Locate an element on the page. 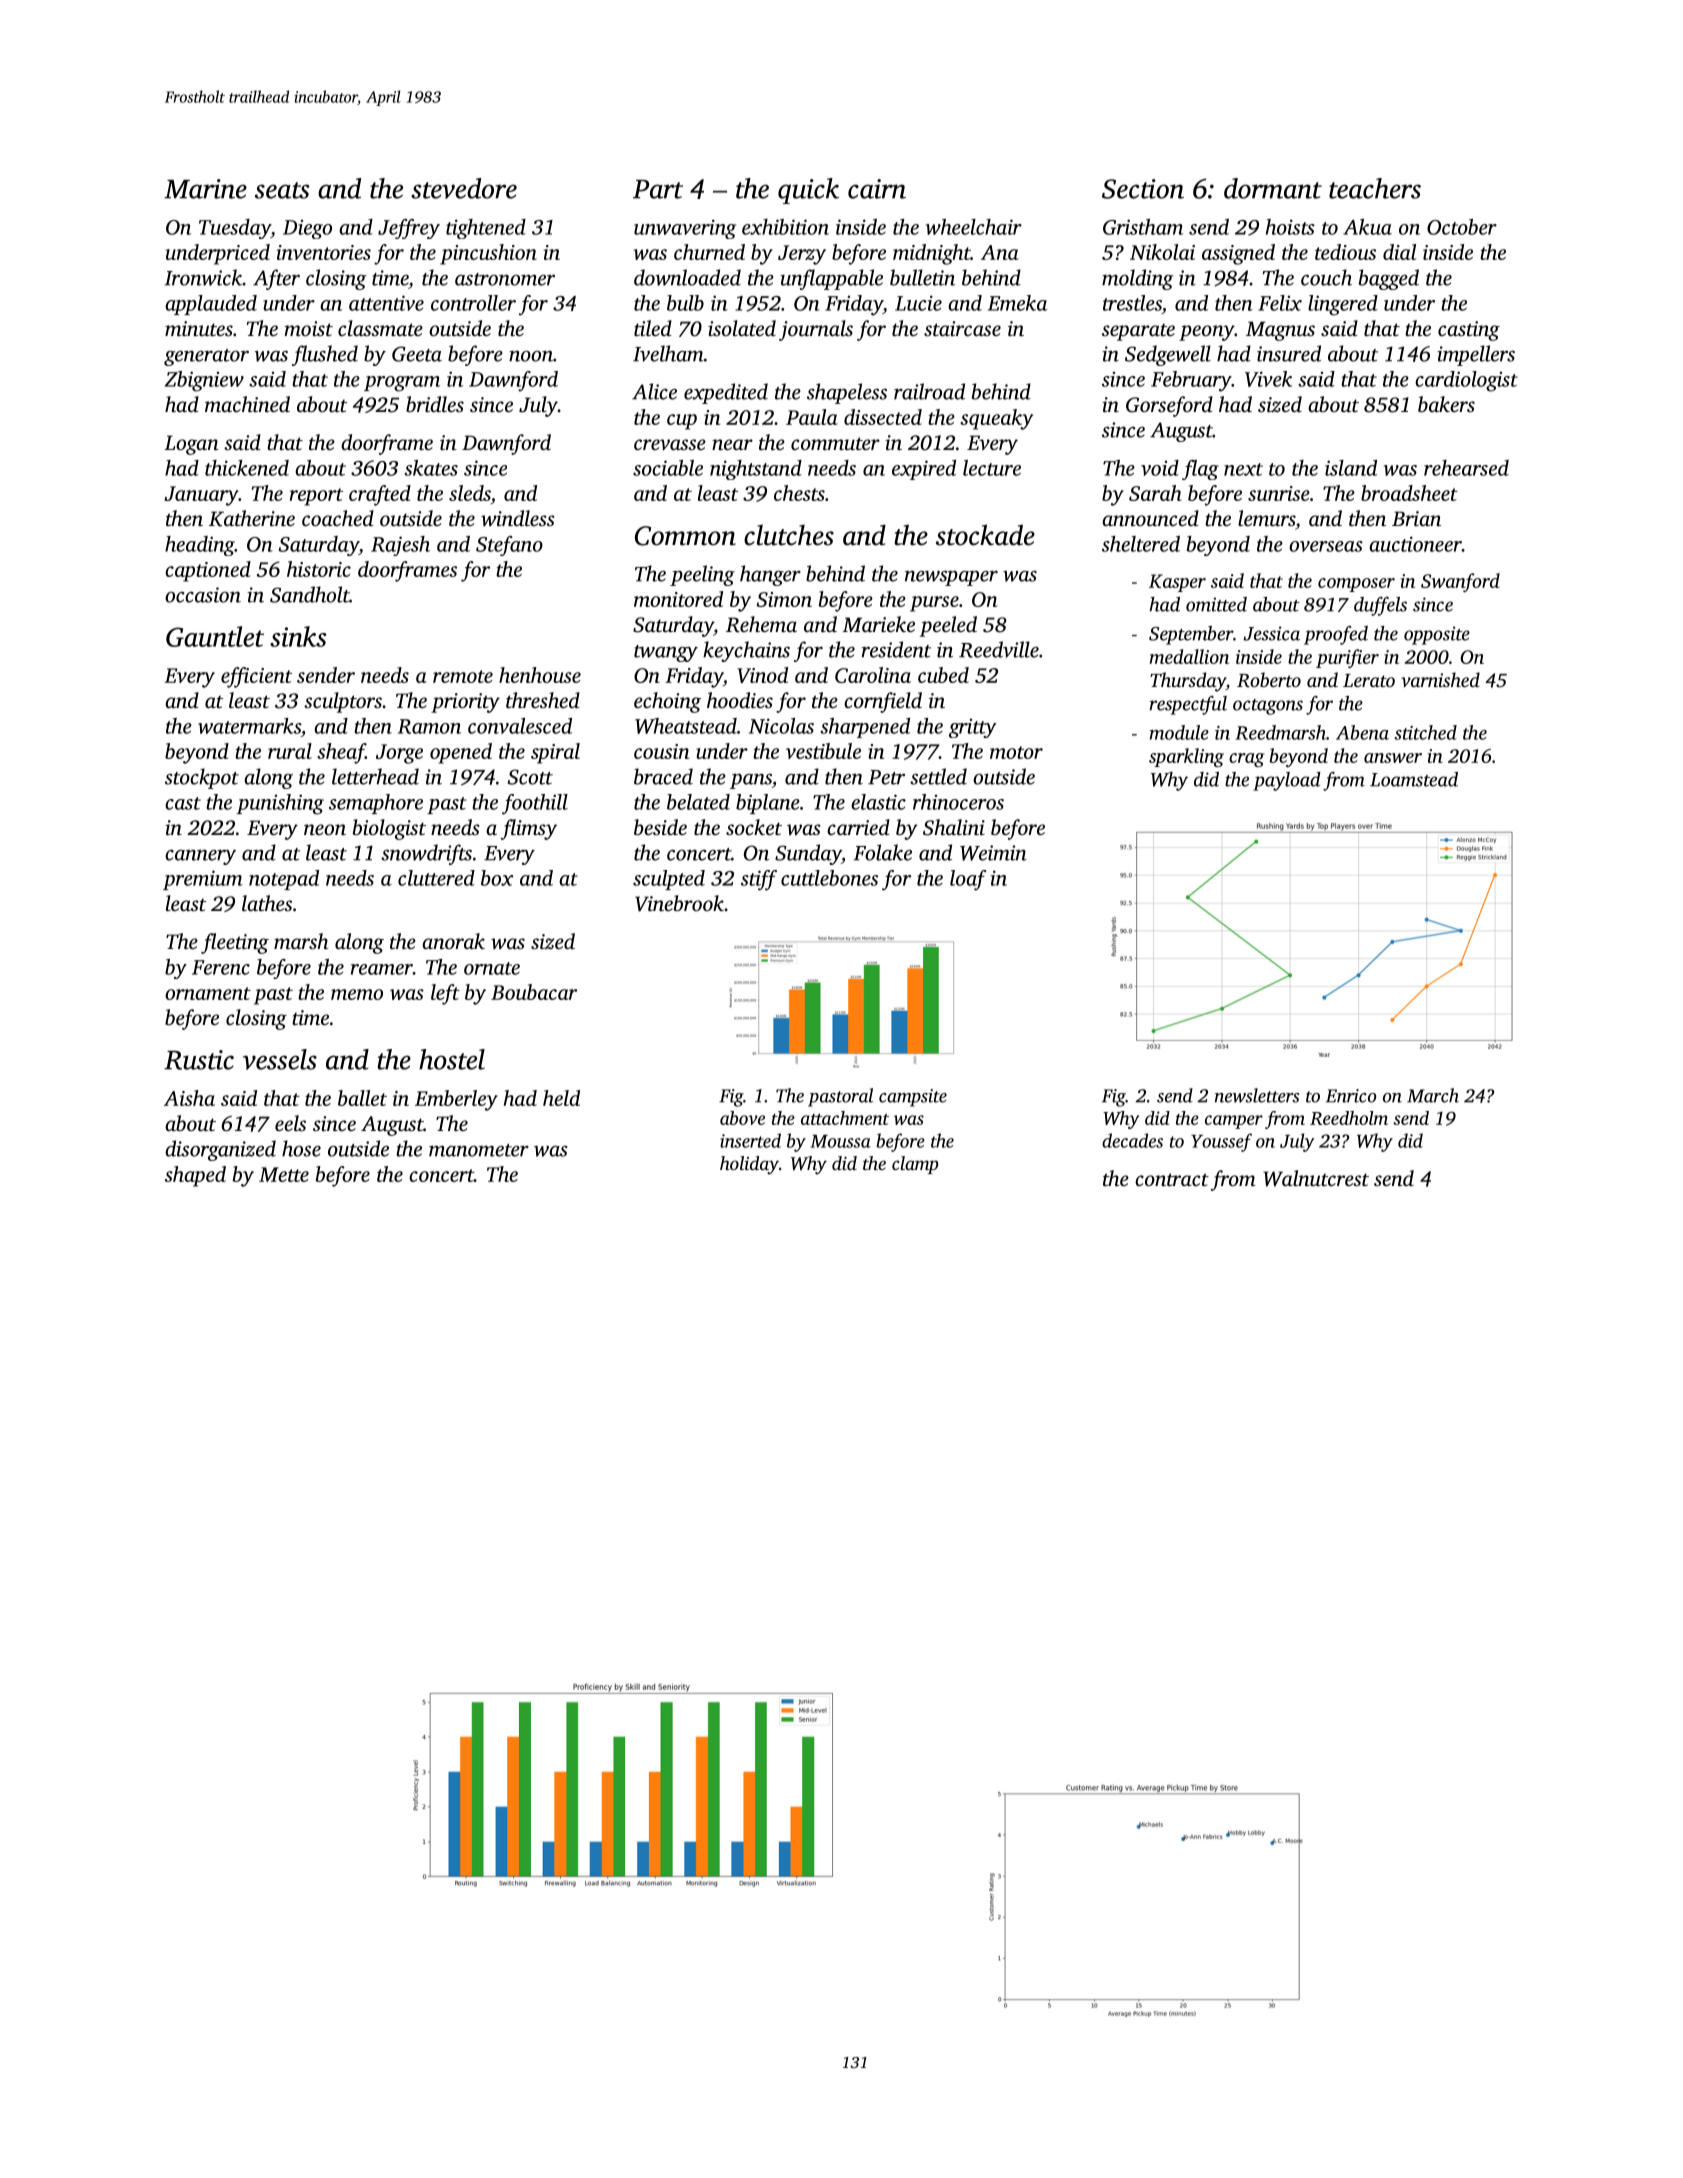 The height and width of the document is (2178, 1683). Boubacar is located at coordinates (534, 992).
